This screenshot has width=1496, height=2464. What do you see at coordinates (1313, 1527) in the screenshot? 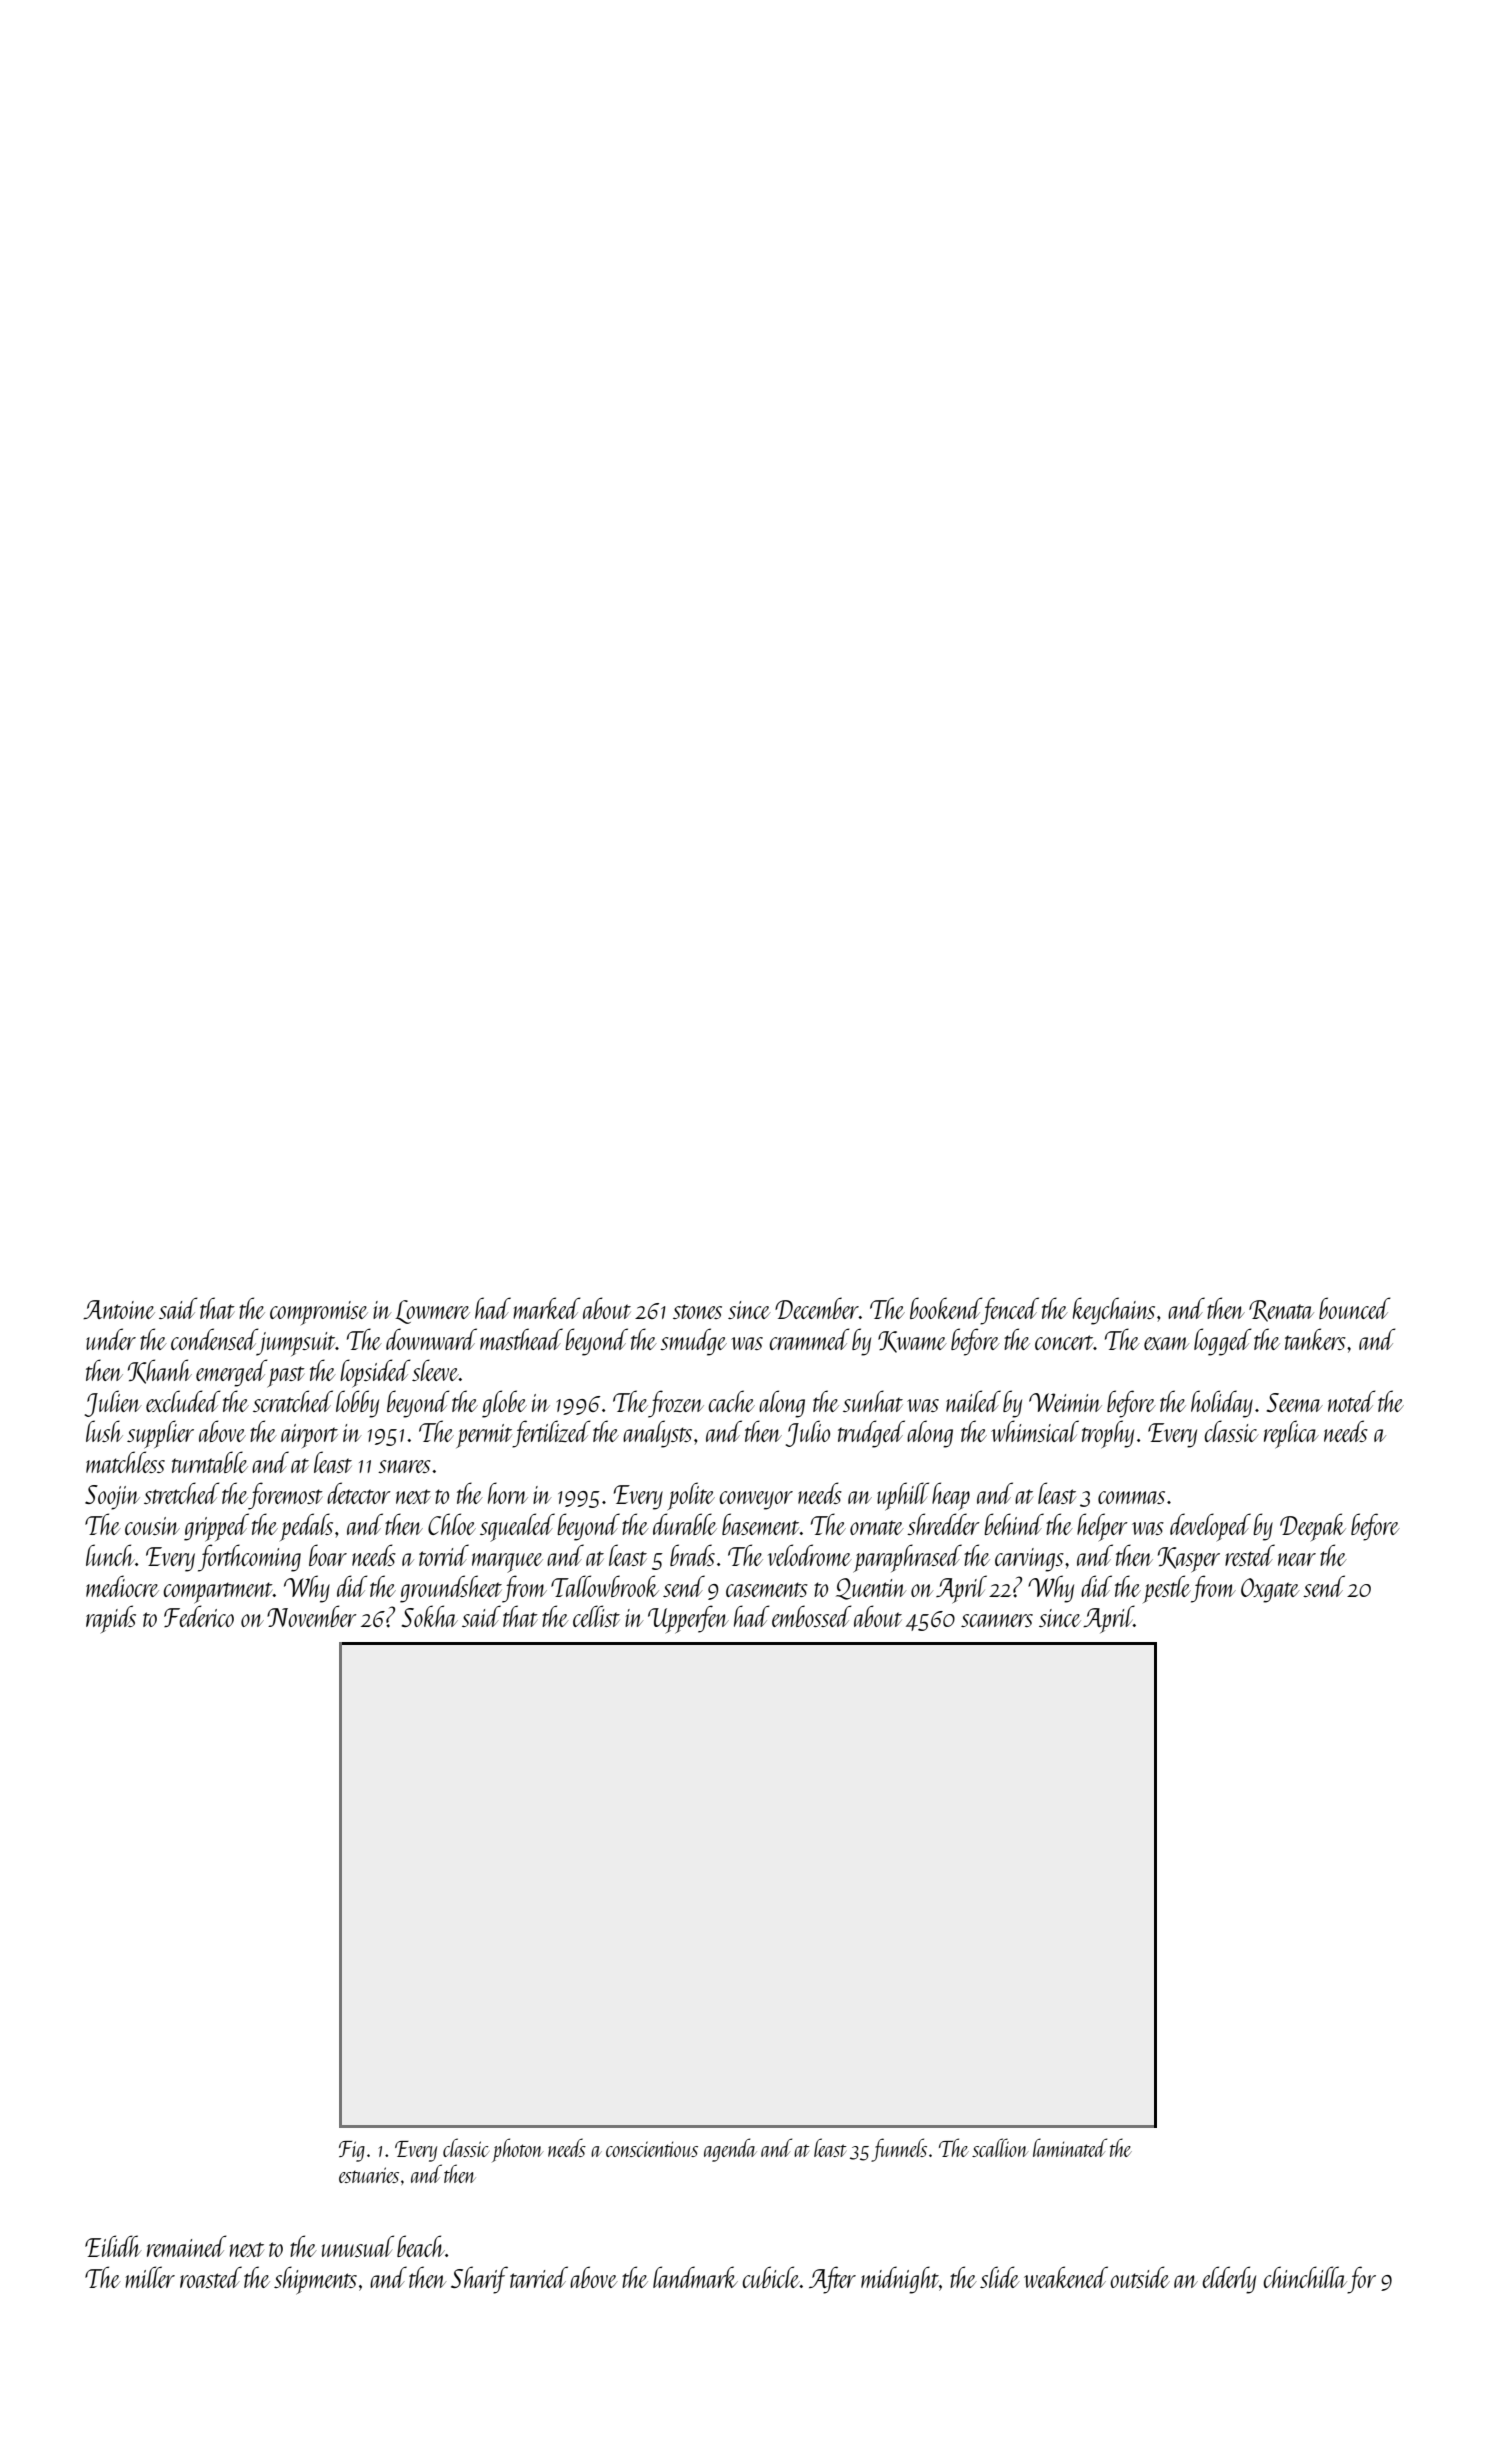
I see `Deepak` at bounding box center [1313, 1527].
